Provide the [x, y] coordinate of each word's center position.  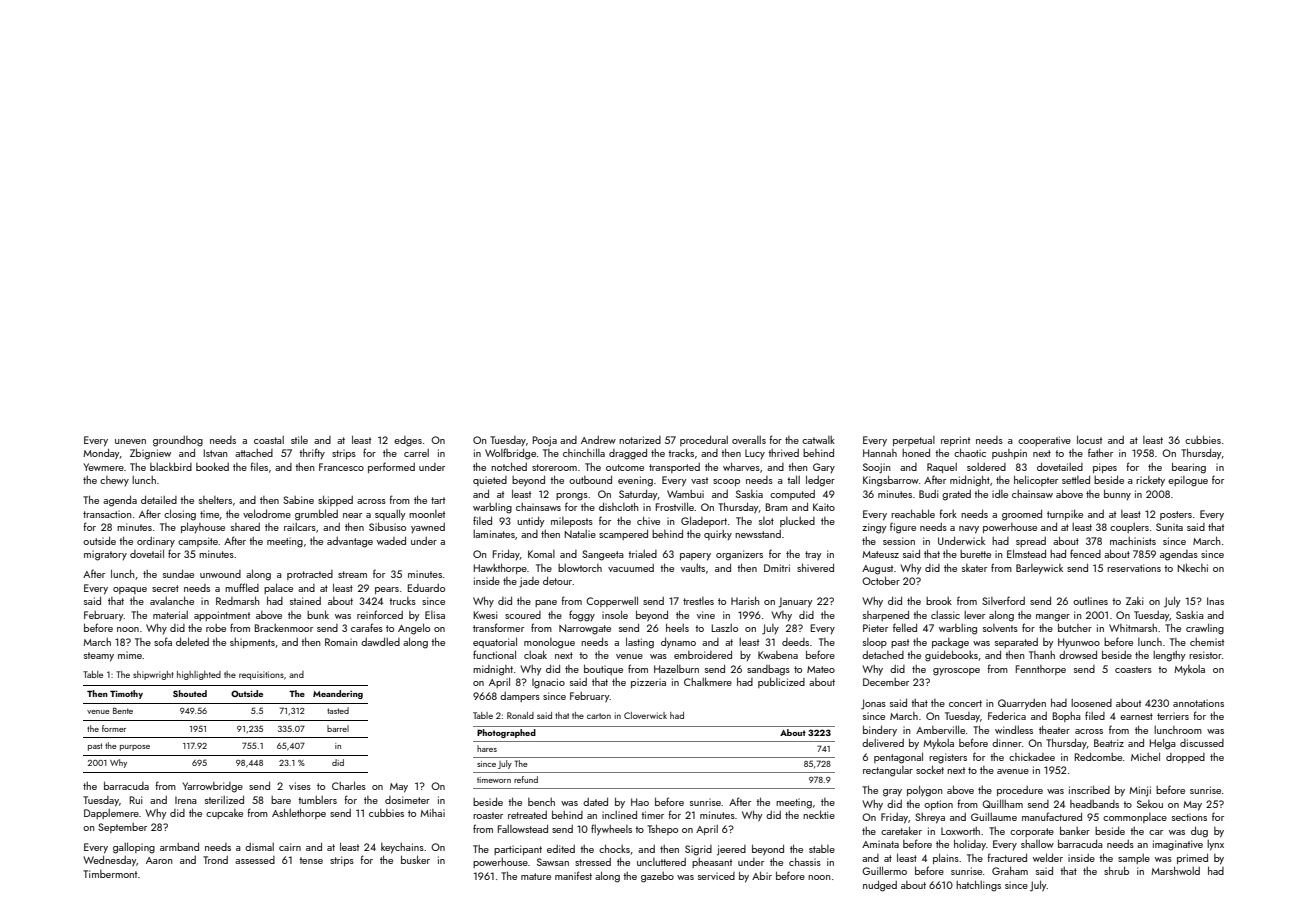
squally [390, 515]
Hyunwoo [1079, 643]
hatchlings [978, 886]
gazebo [657, 877]
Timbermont [110, 874]
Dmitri [777, 568]
